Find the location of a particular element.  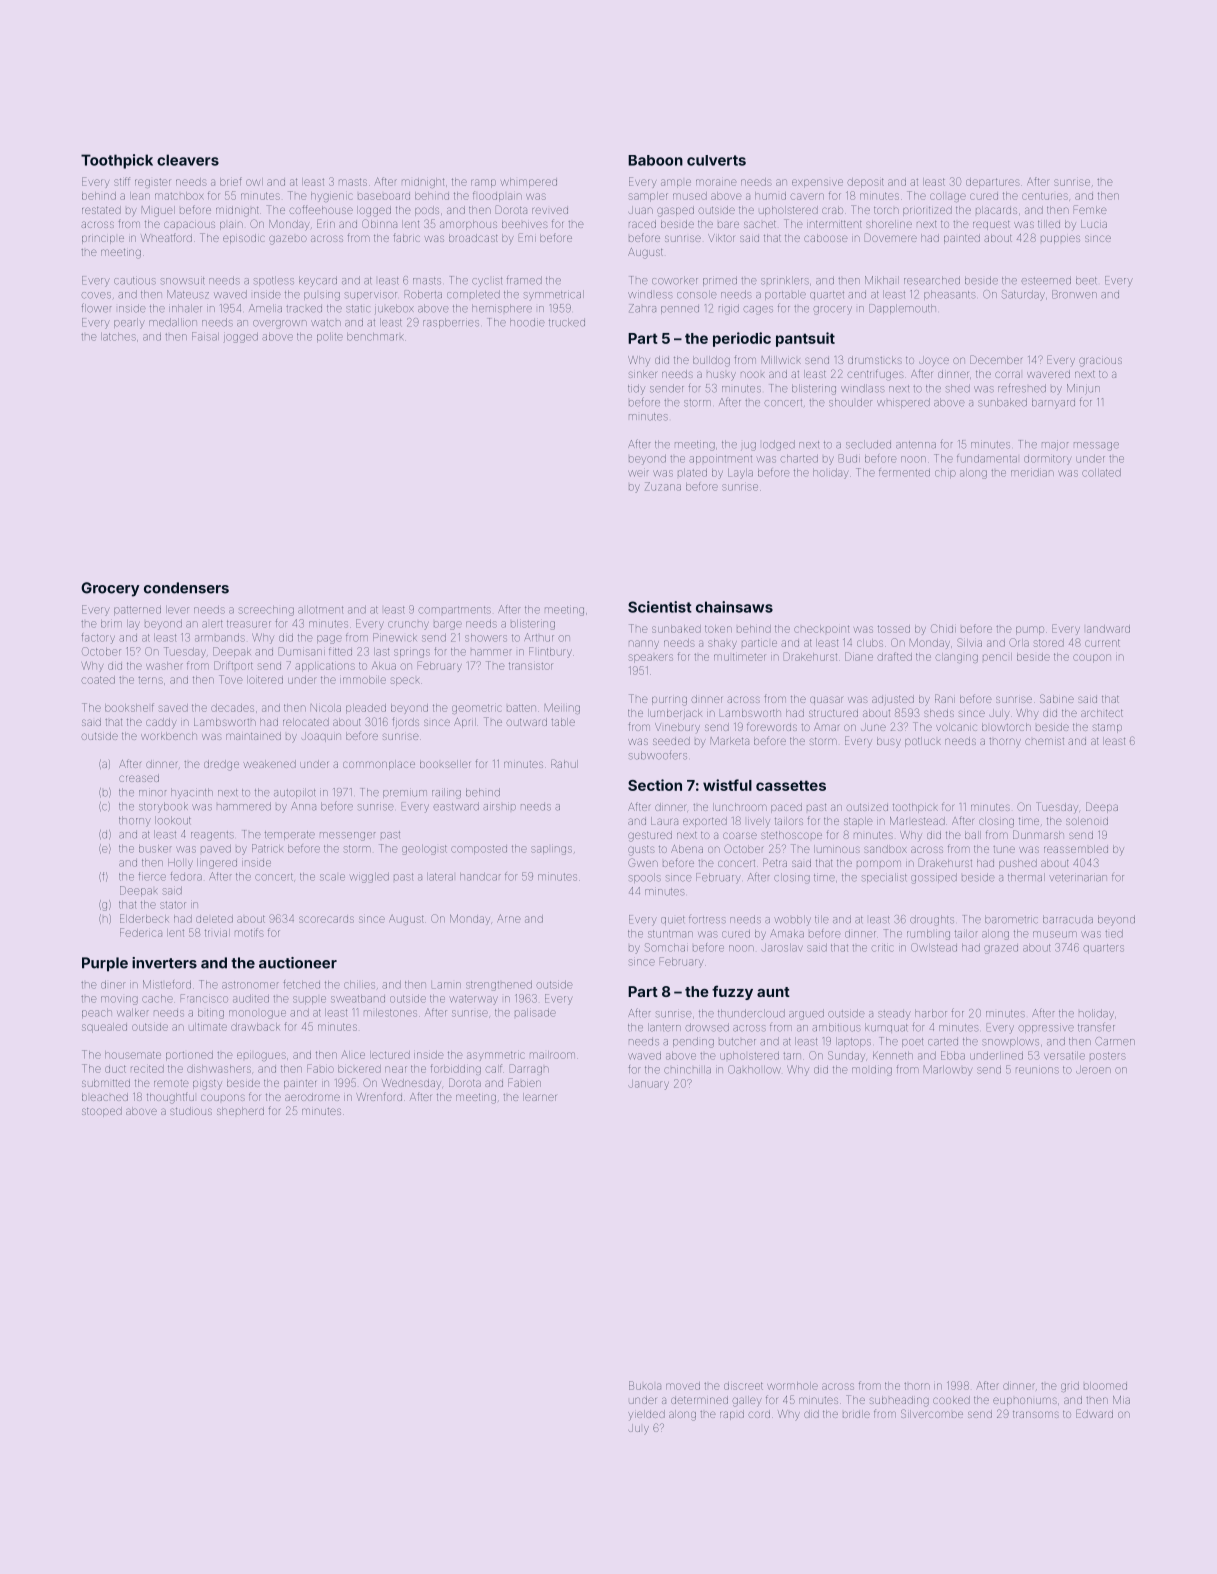

forewords is located at coordinates (772, 726).
